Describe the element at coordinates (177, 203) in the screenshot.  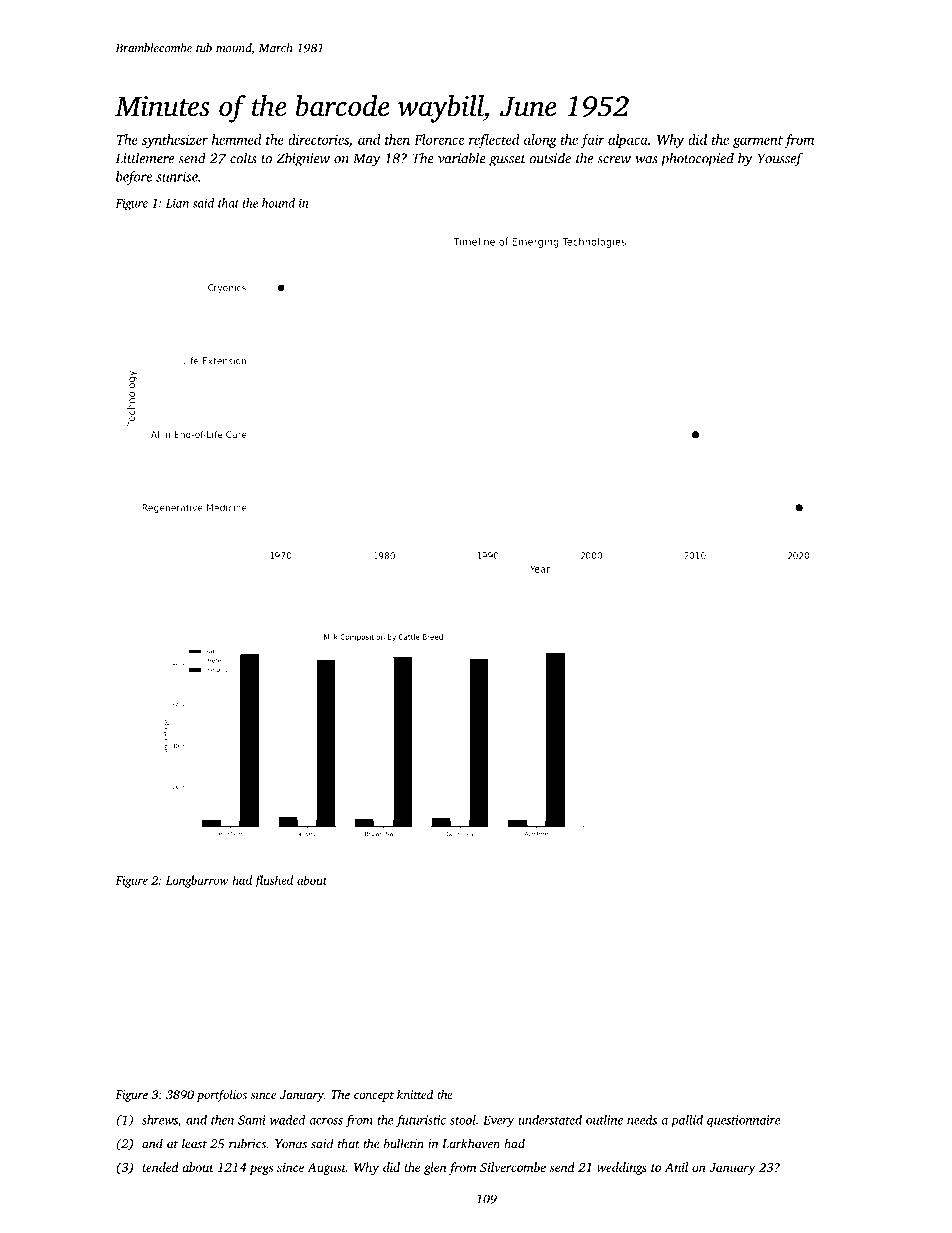
I see `Lian` at that location.
